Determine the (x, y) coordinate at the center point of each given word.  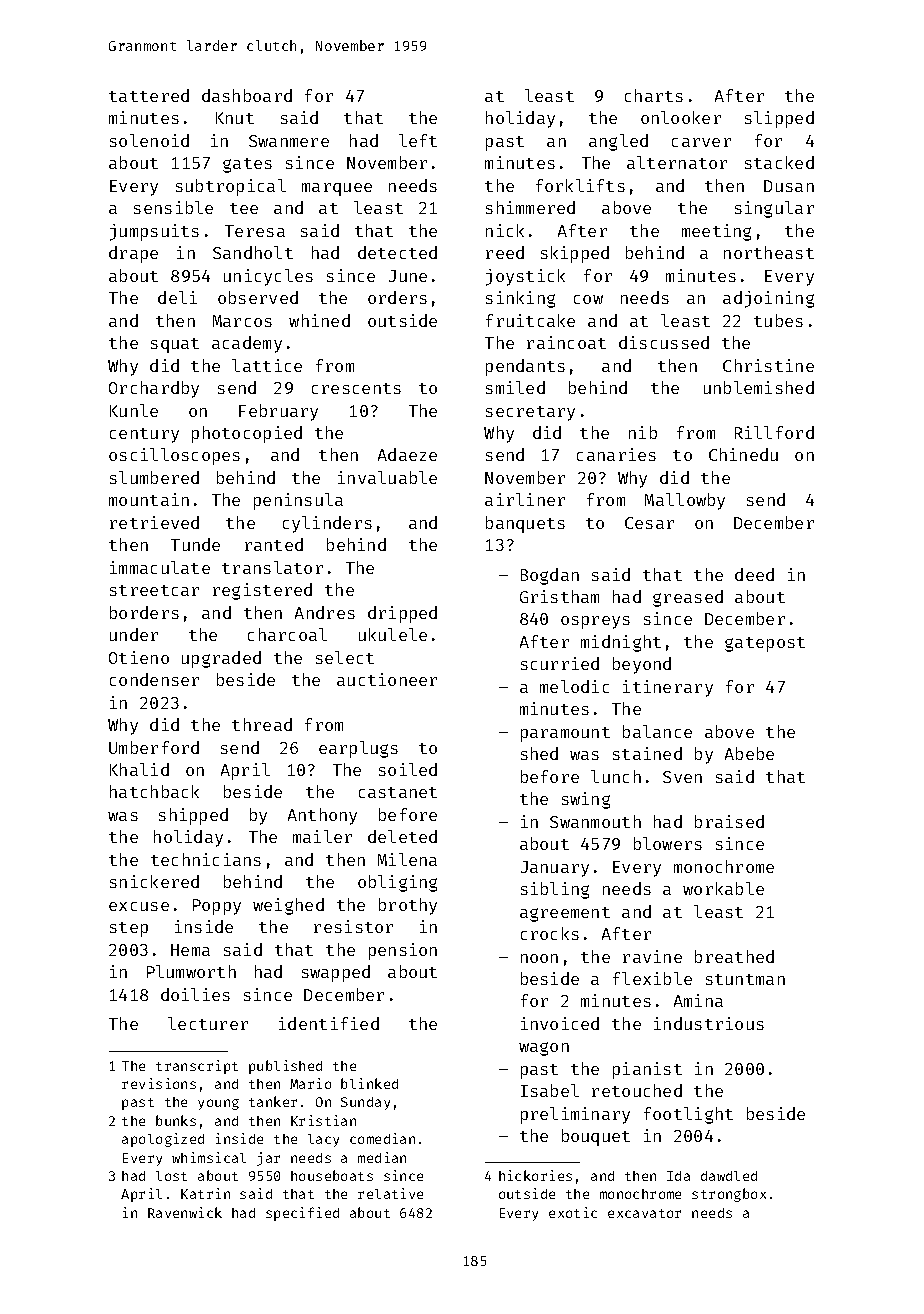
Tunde (195, 544)
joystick (525, 277)
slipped (779, 119)
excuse (139, 906)
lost (171, 1176)
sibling (555, 890)
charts (654, 95)
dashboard (247, 95)
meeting (716, 232)
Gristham (559, 596)
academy (247, 344)
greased (688, 598)
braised (729, 821)
